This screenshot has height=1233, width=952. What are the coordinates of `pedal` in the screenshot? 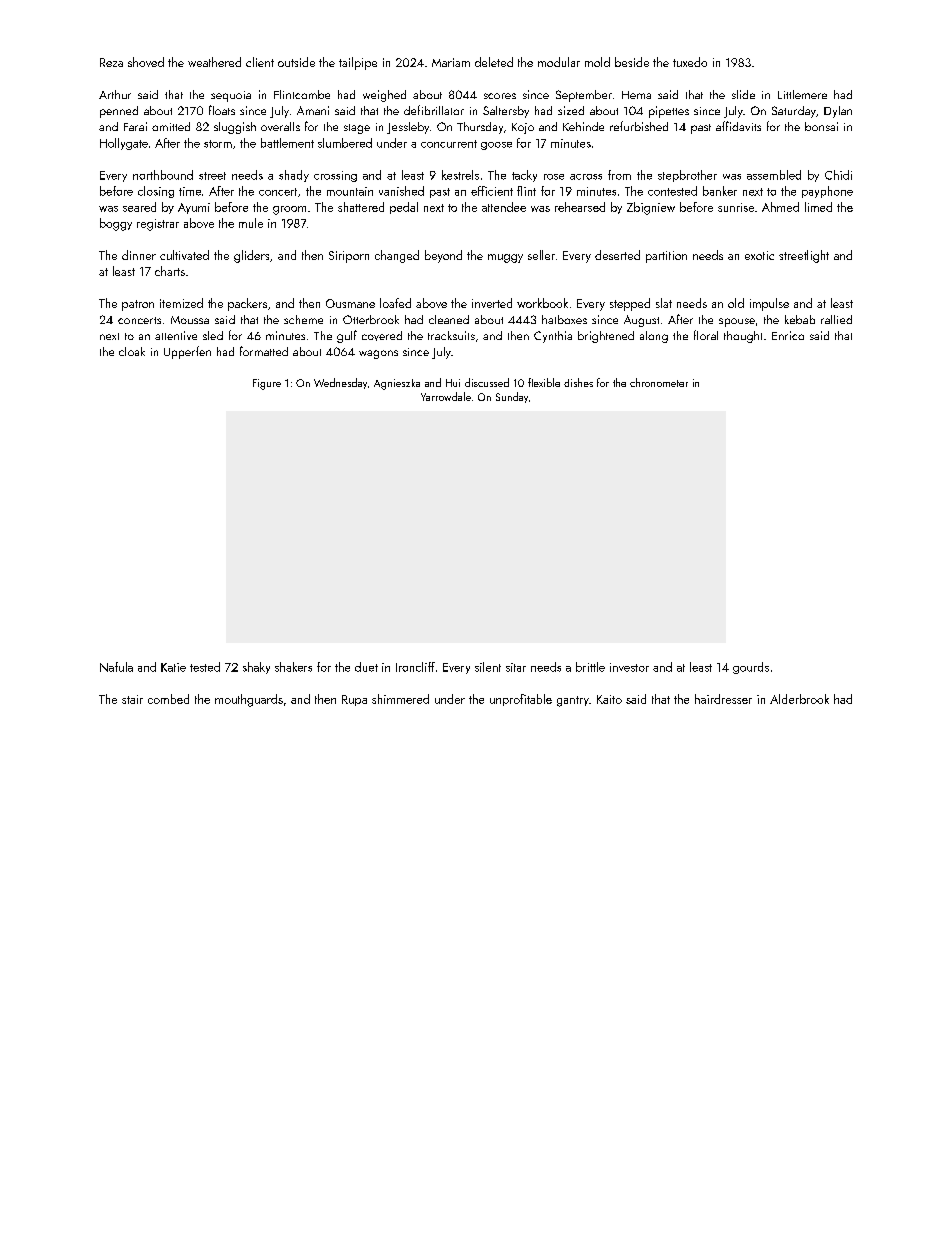 It's located at (404, 208).
